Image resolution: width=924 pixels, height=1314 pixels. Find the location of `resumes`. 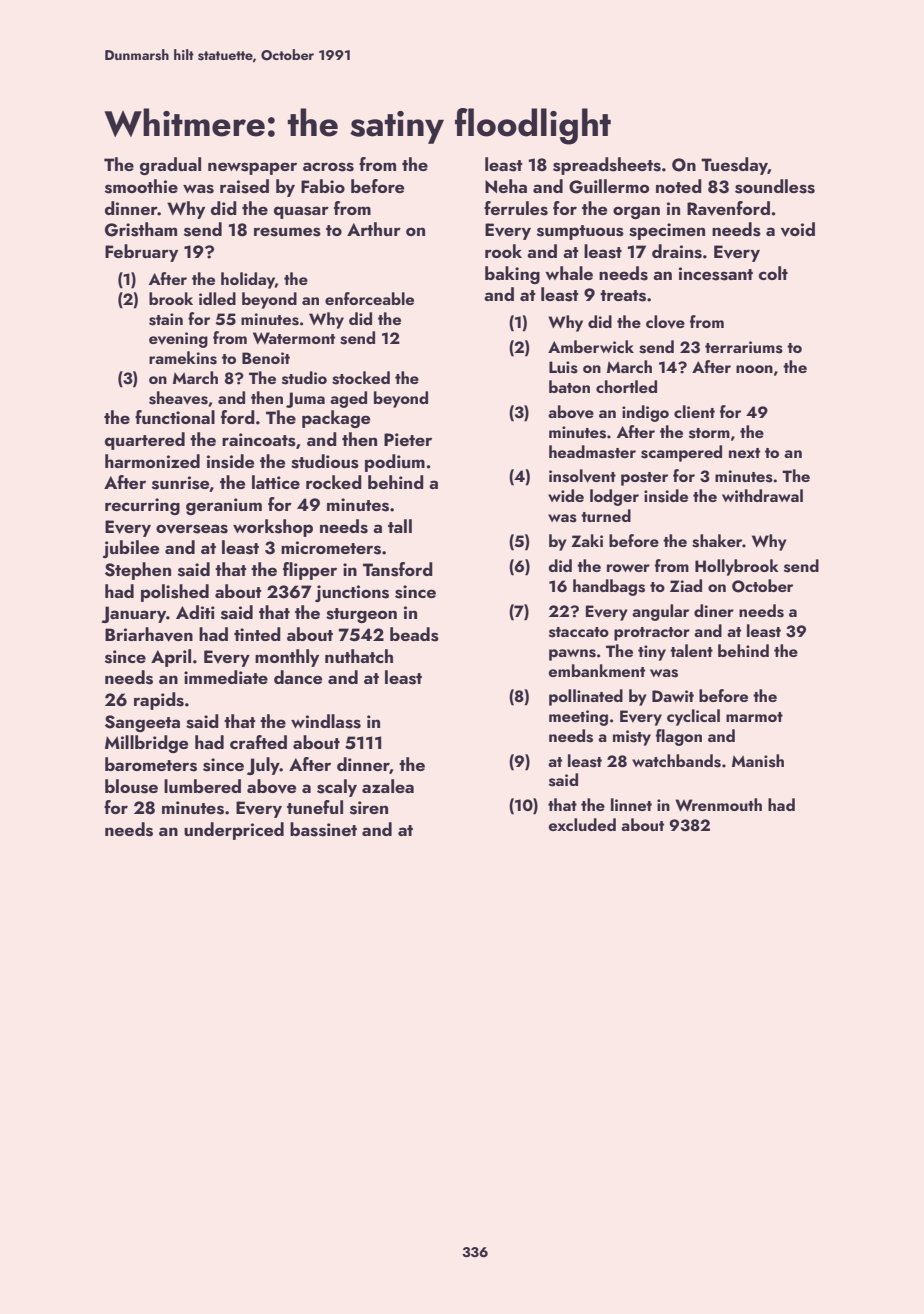

resumes is located at coordinates (287, 232).
